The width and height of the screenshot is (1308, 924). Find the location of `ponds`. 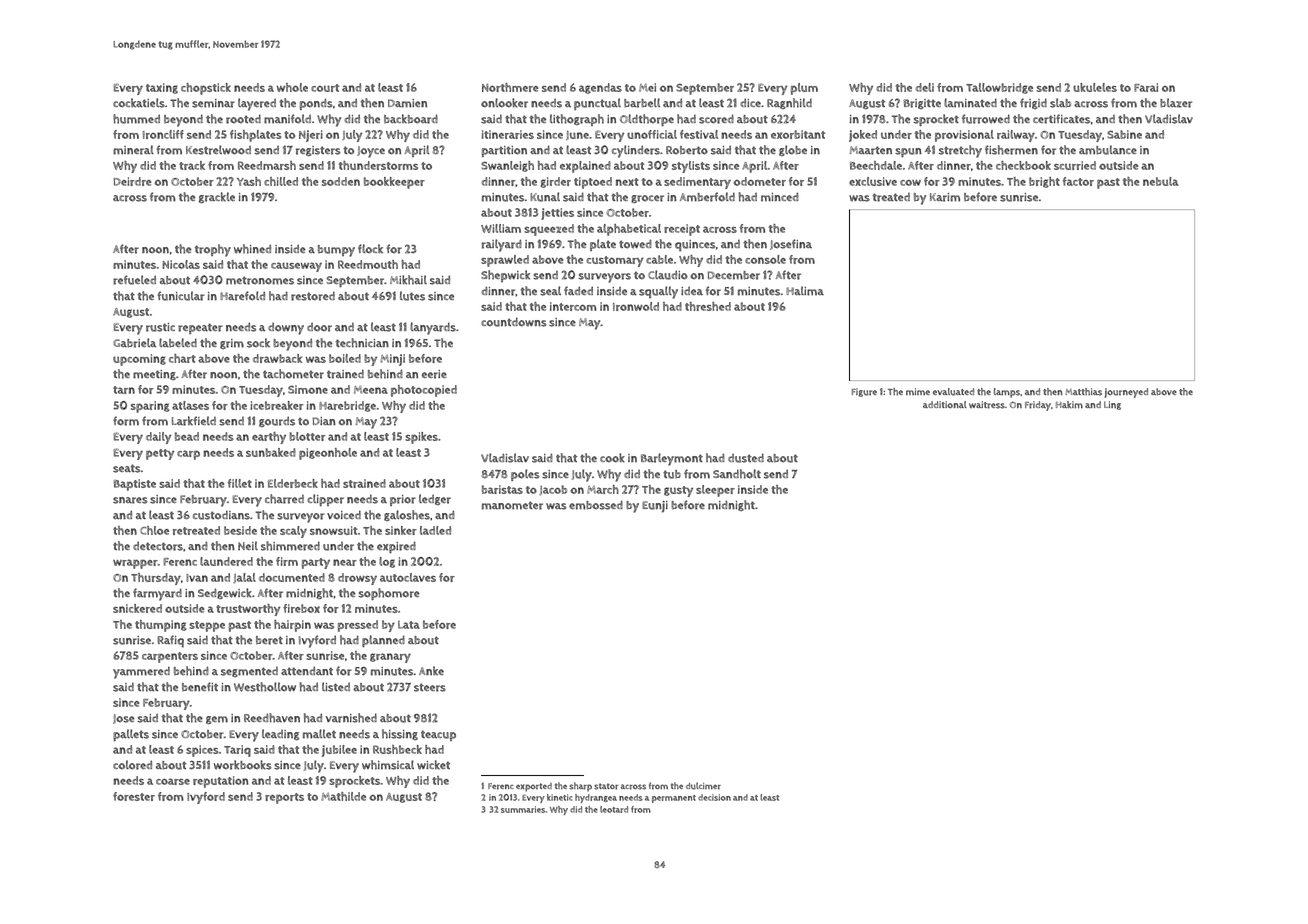

ponds is located at coordinates (316, 104).
